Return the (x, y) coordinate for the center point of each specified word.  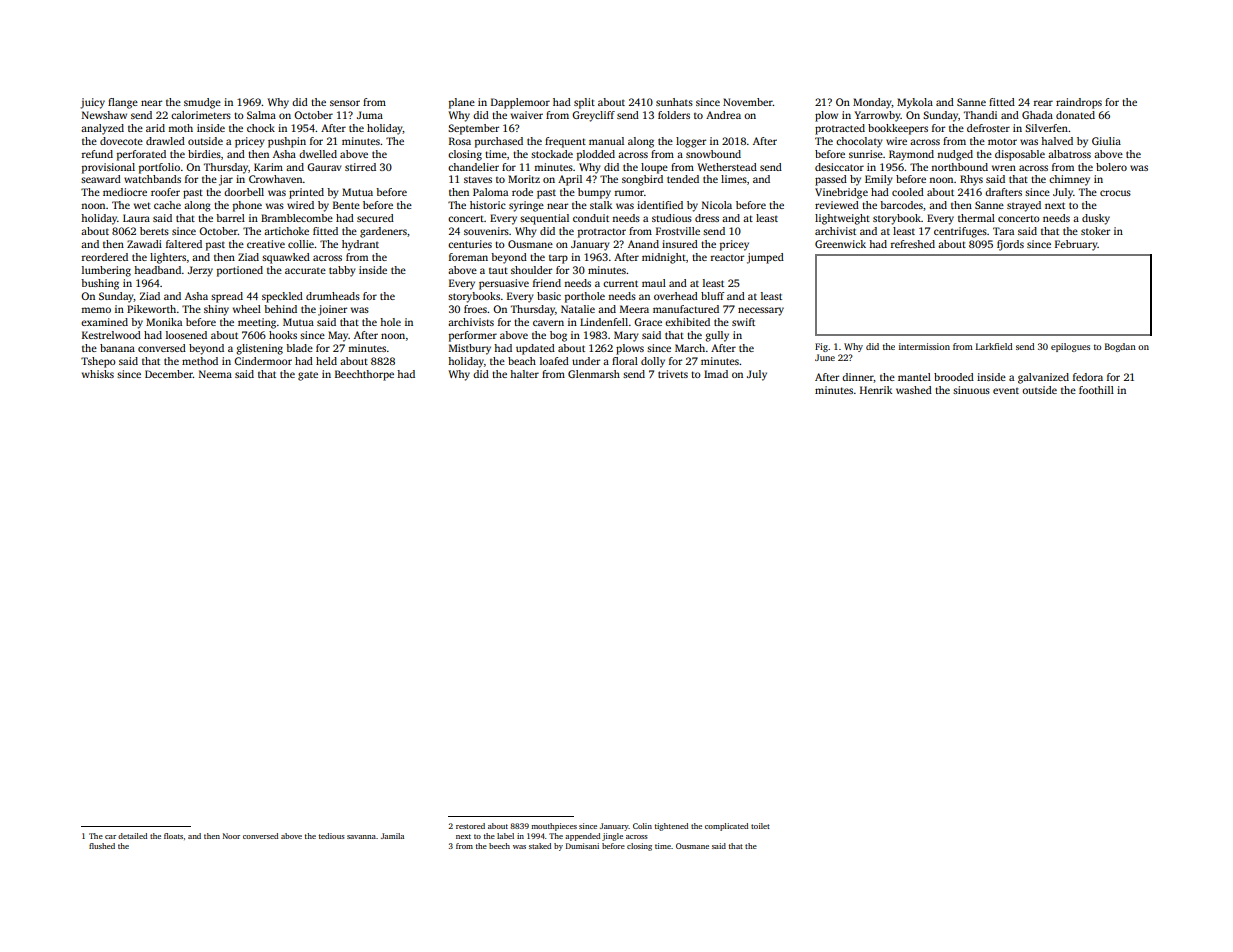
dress (707, 218)
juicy (92, 103)
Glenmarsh (594, 374)
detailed (132, 836)
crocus (1115, 193)
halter (524, 374)
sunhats (674, 102)
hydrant (360, 245)
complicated (726, 827)
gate (308, 376)
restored (470, 826)
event (1006, 391)
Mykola (915, 103)
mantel (914, 377)
